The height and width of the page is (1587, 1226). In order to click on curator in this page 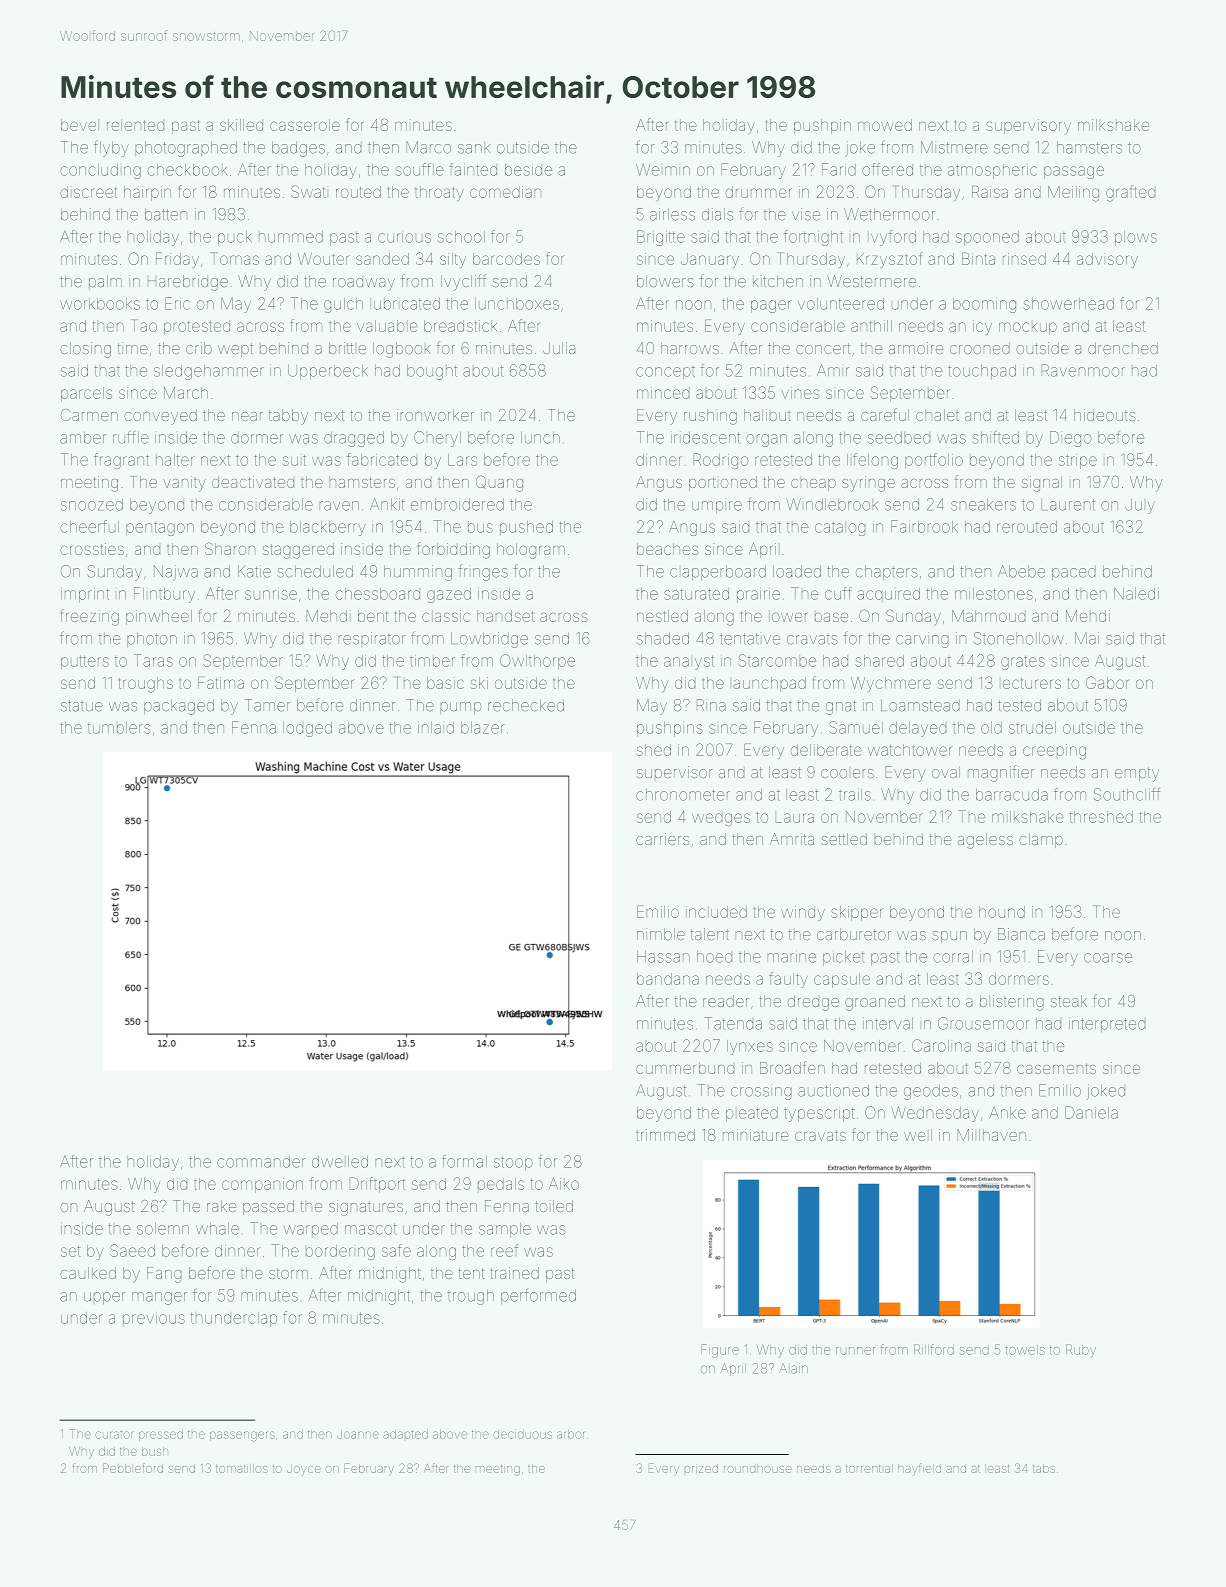, I will do `click(114, 1435)`.
